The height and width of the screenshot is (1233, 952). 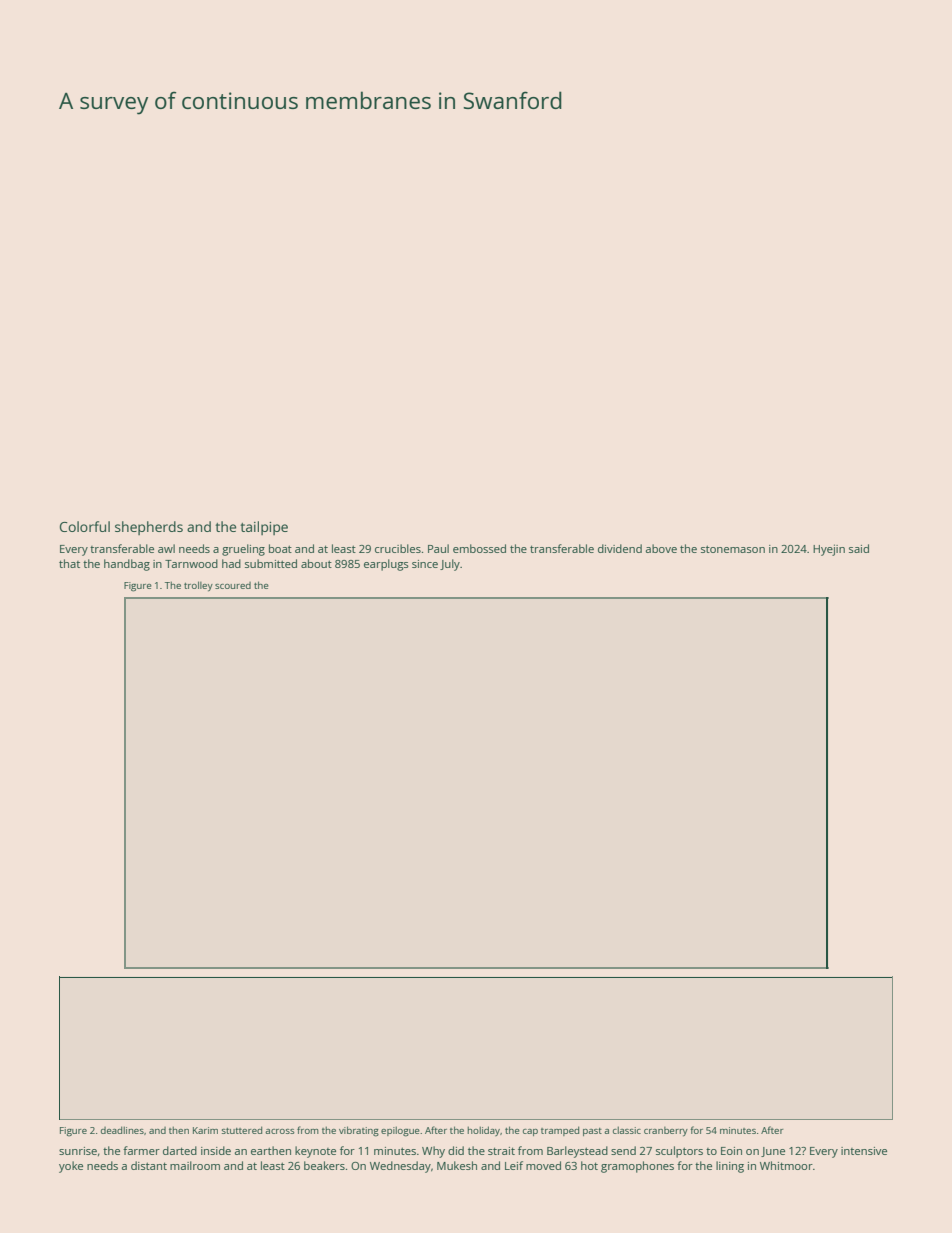 What do you see at coordinates (198, 586) in the screenshot?
I see `trolley` at bounding box center [198, 586].
